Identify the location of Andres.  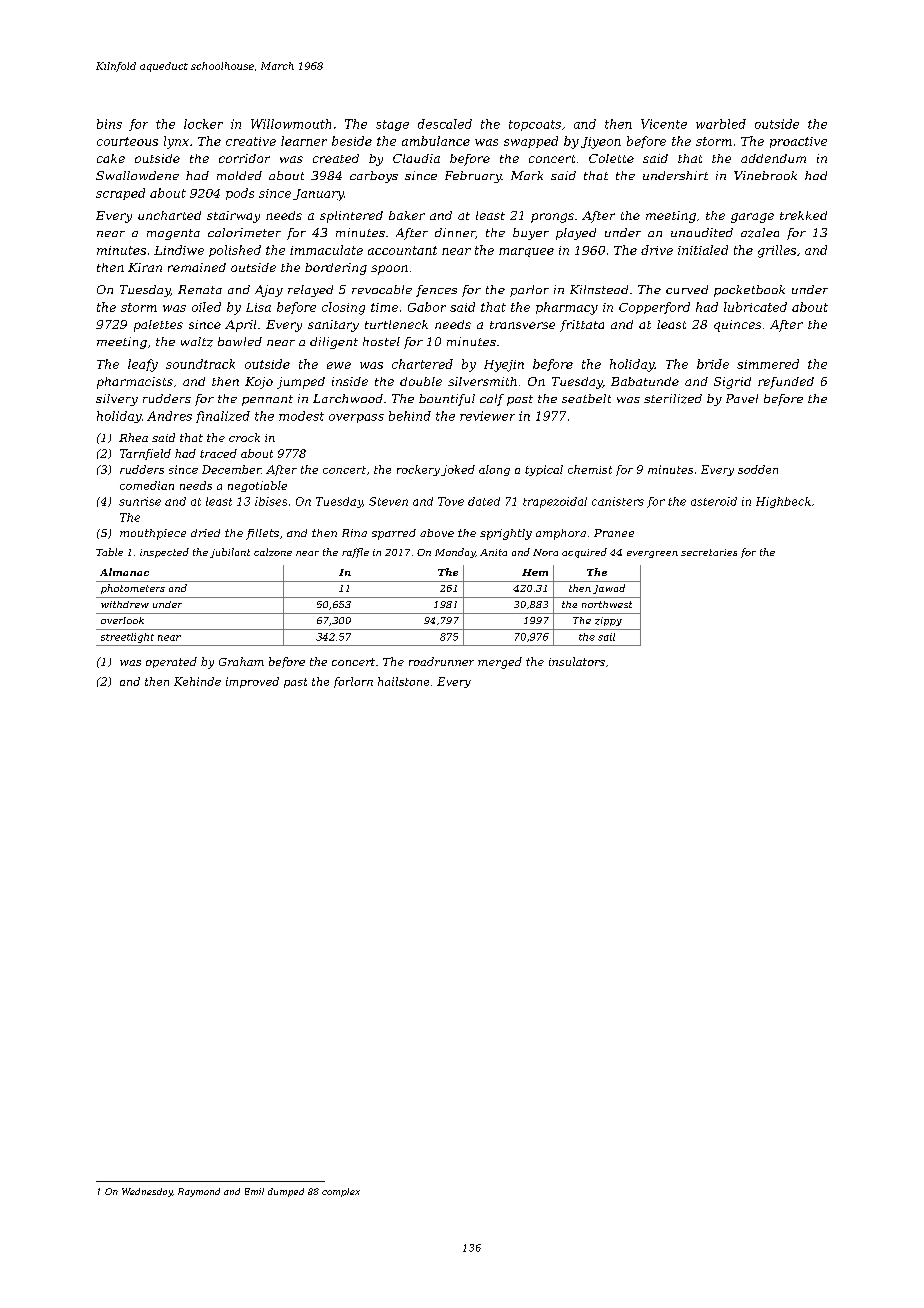
(169, 416).
